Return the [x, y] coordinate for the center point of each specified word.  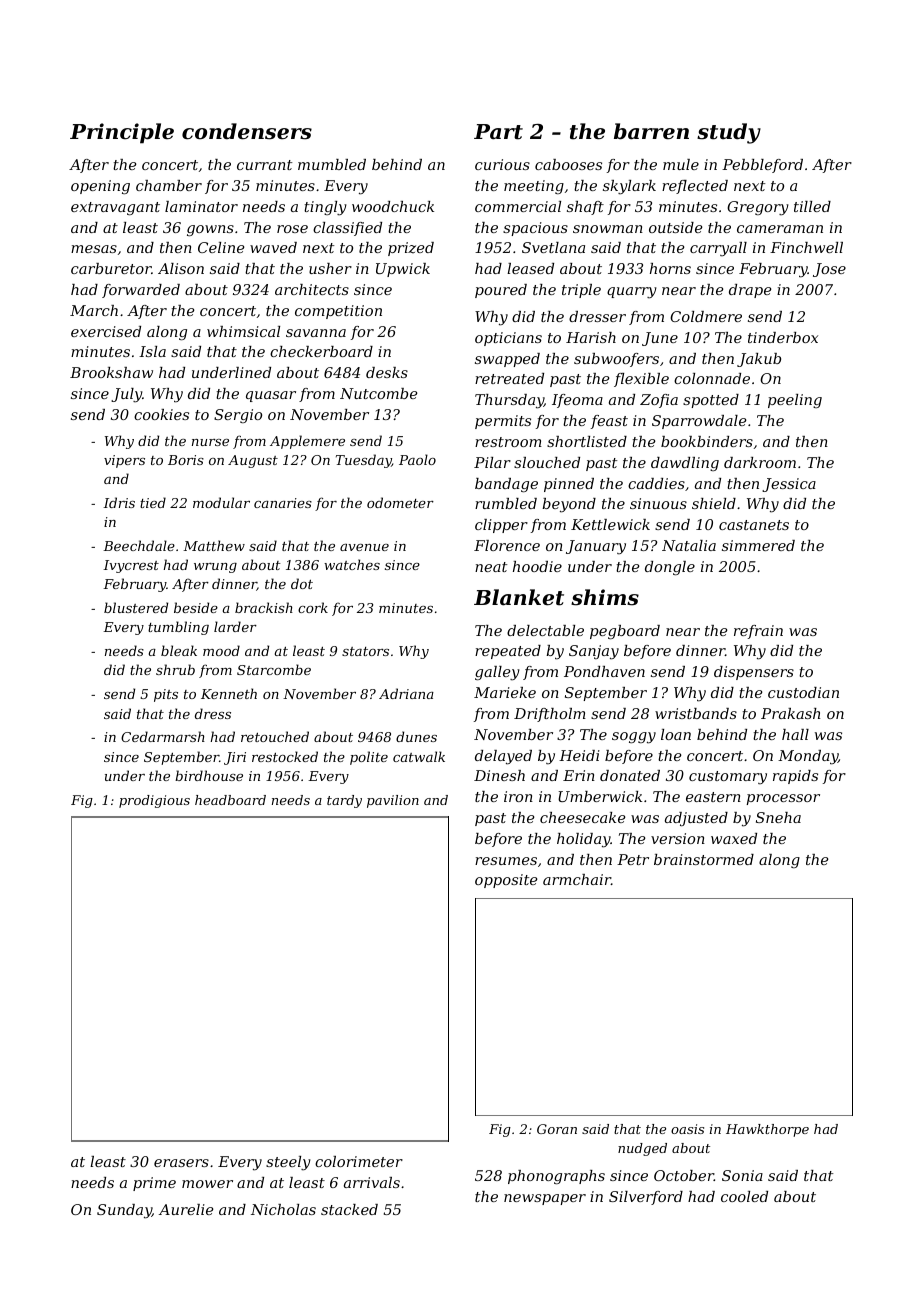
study [729, 133]
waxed [734, 838]
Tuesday [364, 461]
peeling [795, 401]
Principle [122, 133]
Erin [579, 775]
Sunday [124, 1211]
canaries [283, 503]
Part [498, 132]
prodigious [154, 801]
